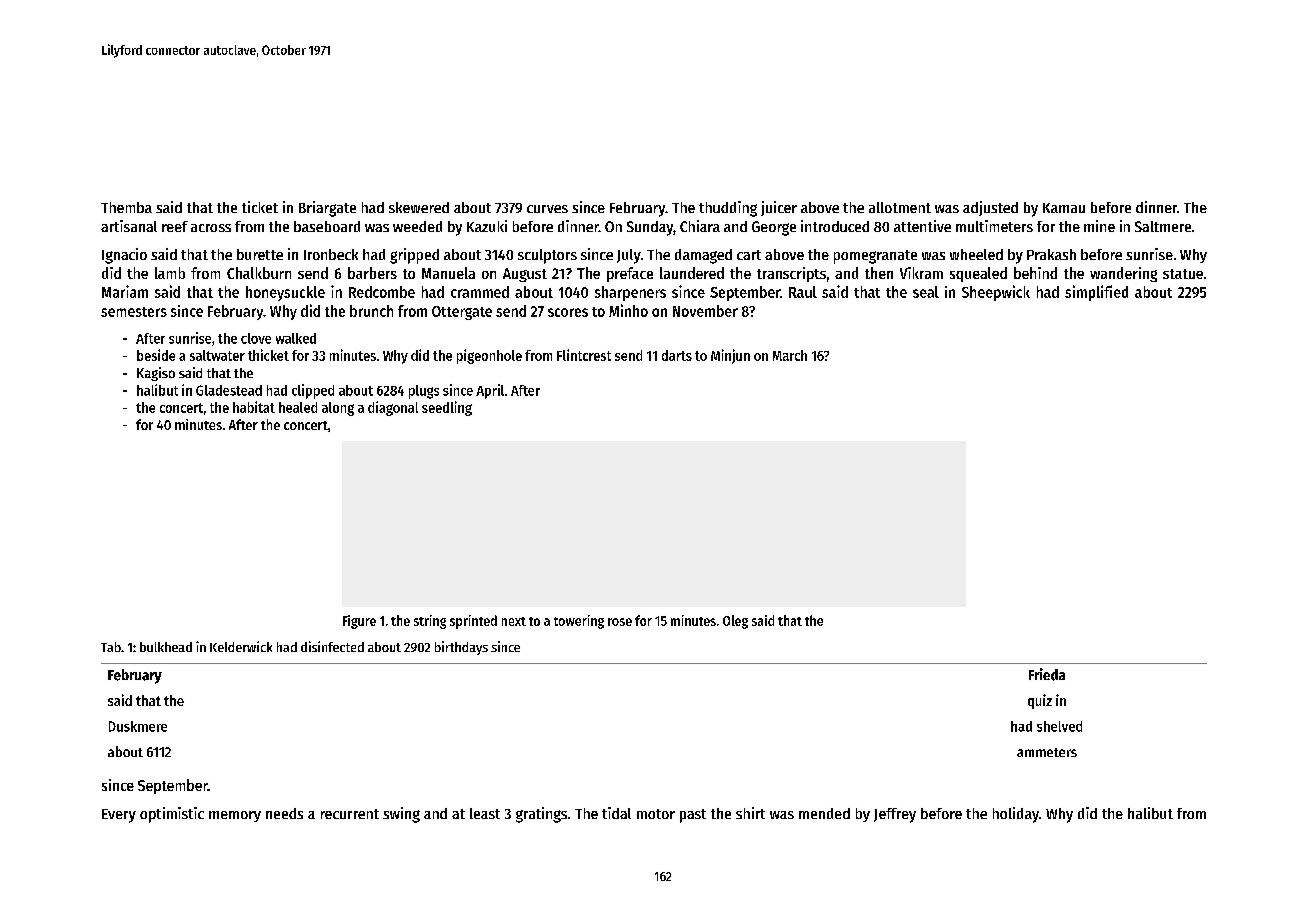  Describe the element at coordinates (359, 622) in the screenshot. I see `Figure` at that location.
